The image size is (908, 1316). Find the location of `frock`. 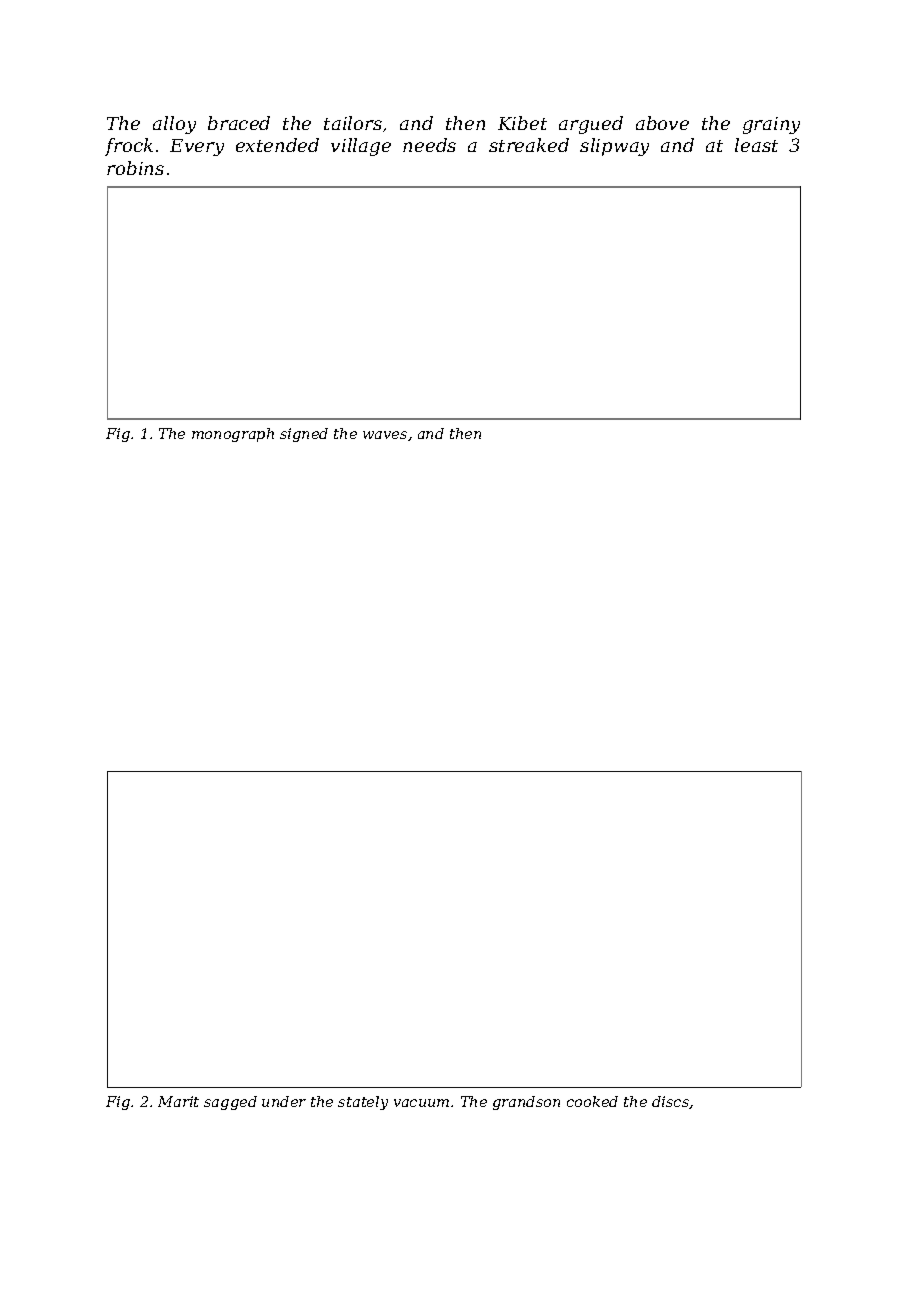

frock is located at coordinates (129, 147).
